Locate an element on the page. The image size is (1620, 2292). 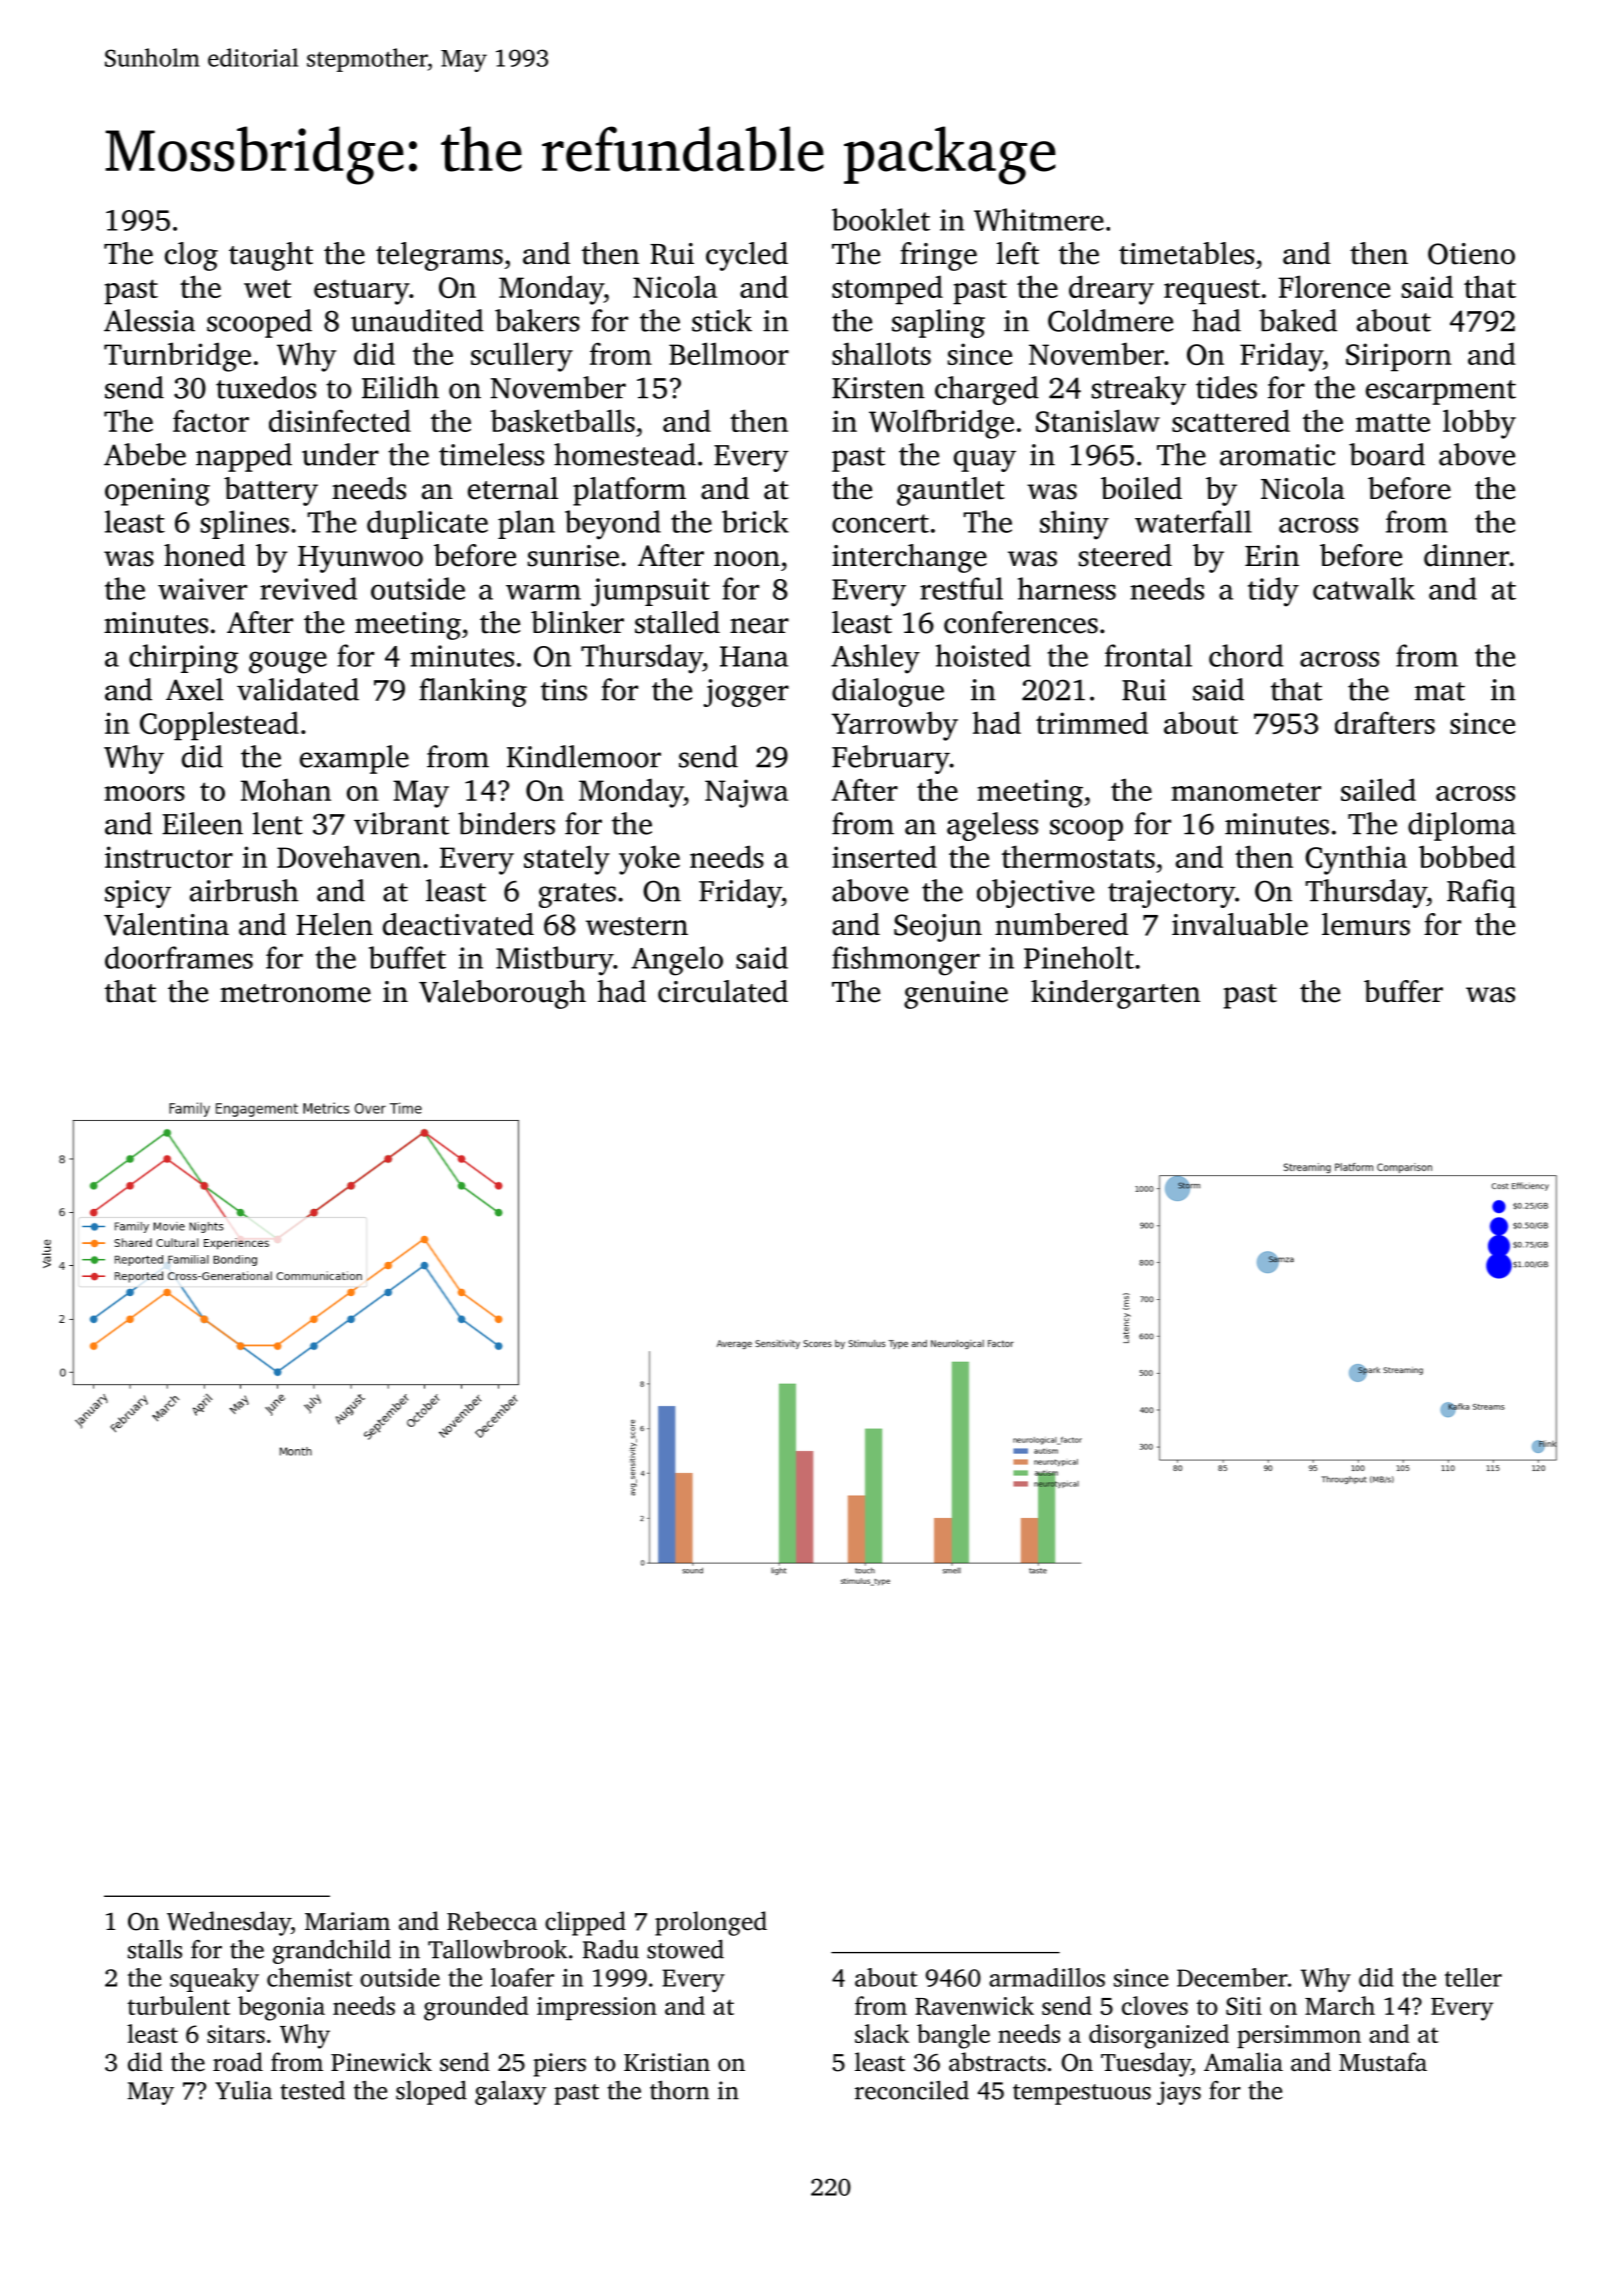
teller is located at coordinates (1473, 1977).
